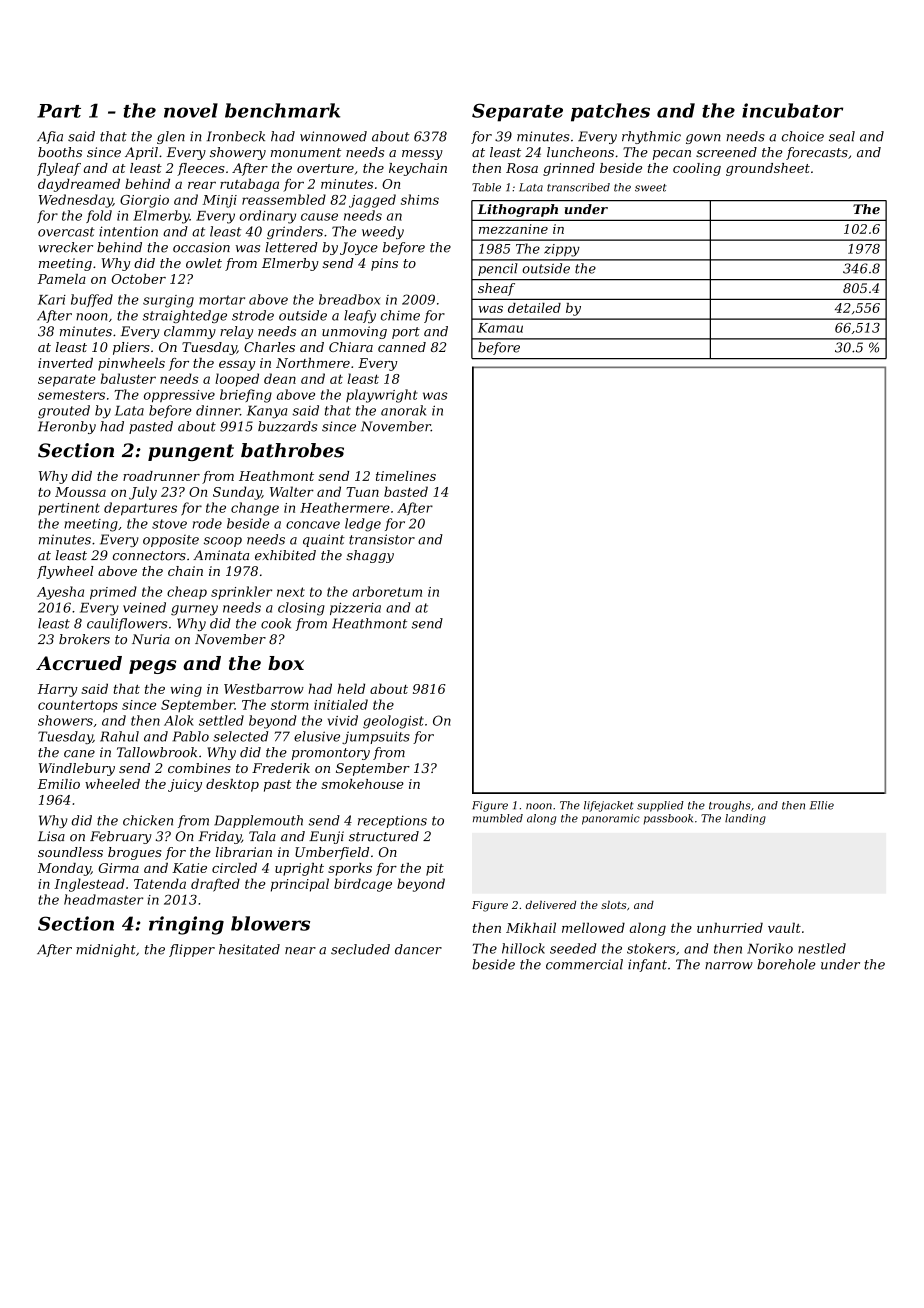 The height and width of the page is (1308, 924). I want to click on nestled, so click(822, 948).
